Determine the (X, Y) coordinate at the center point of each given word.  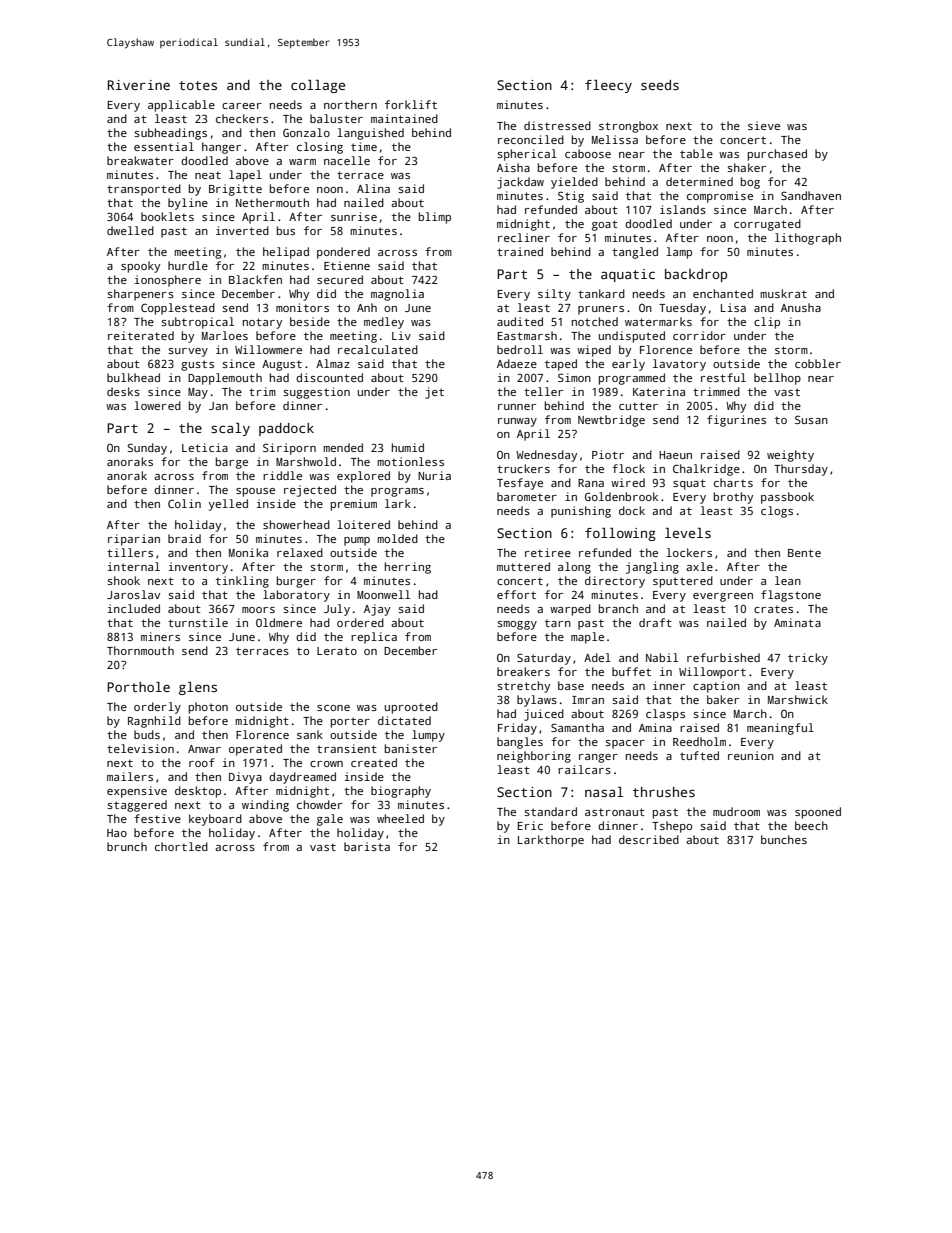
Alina (373, 188)
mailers (130, 776)
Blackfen (255, 279)
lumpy (428, 736)
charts (733, 482)
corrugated (767, 225)
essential (164, 146)
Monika (248, 552)
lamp (679, 253)
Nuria (434, 475)
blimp (435, 218)
